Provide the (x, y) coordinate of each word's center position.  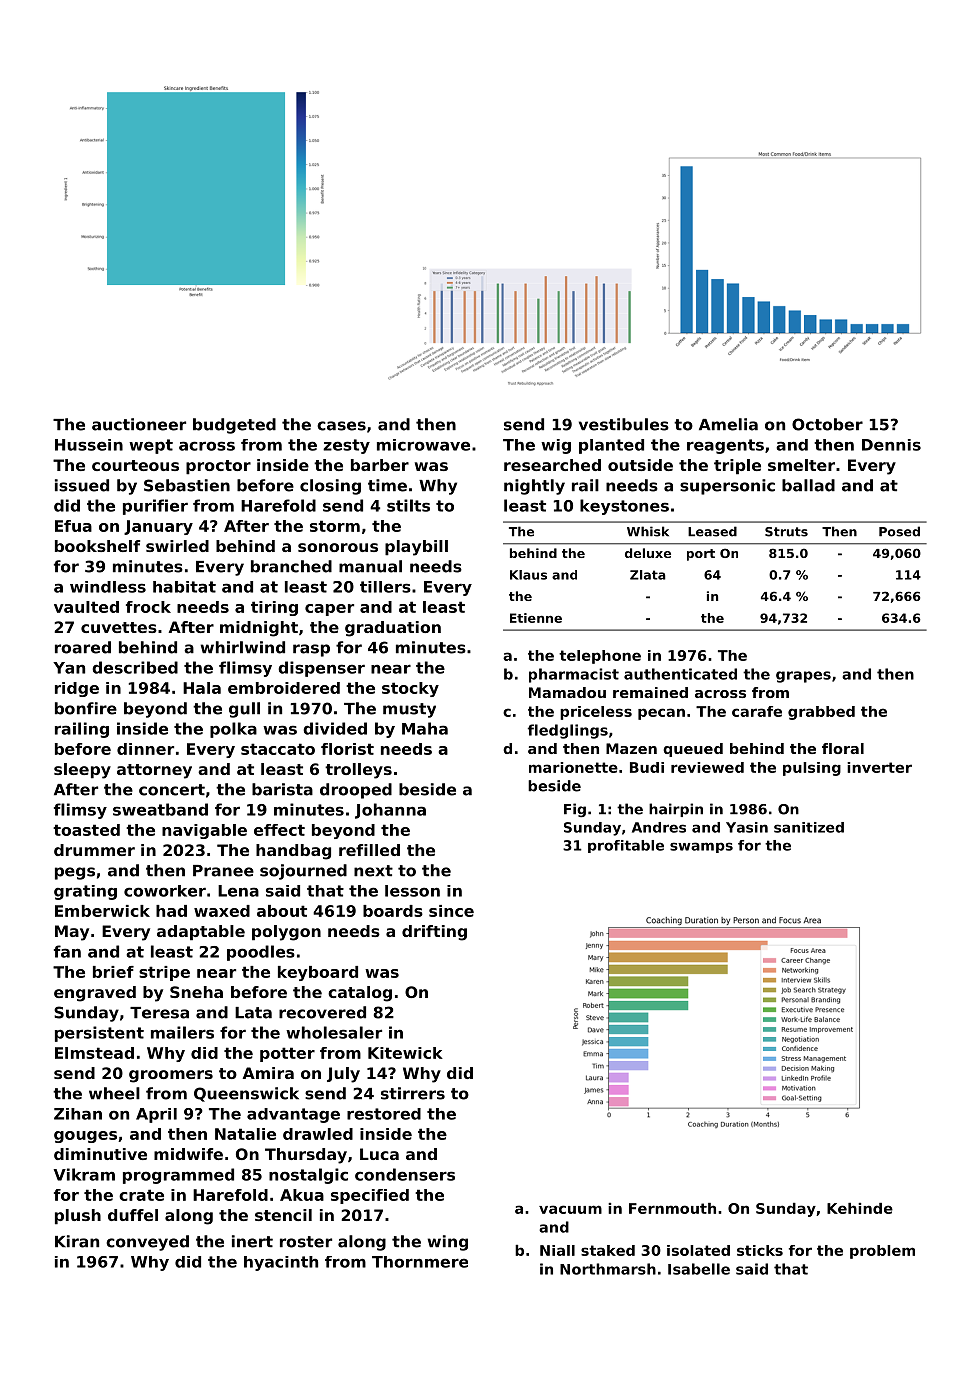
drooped (356, 791)
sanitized (809, 827)
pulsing (812, 769)
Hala (202, 688)
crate (141, 1195)
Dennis (891, 445)
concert (172, 790)
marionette (573, 767)
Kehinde (860, 1208)
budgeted (234, 426)
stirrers (413, 1093)
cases (341, 426)
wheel (114, 1093)
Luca (379, 1154)
